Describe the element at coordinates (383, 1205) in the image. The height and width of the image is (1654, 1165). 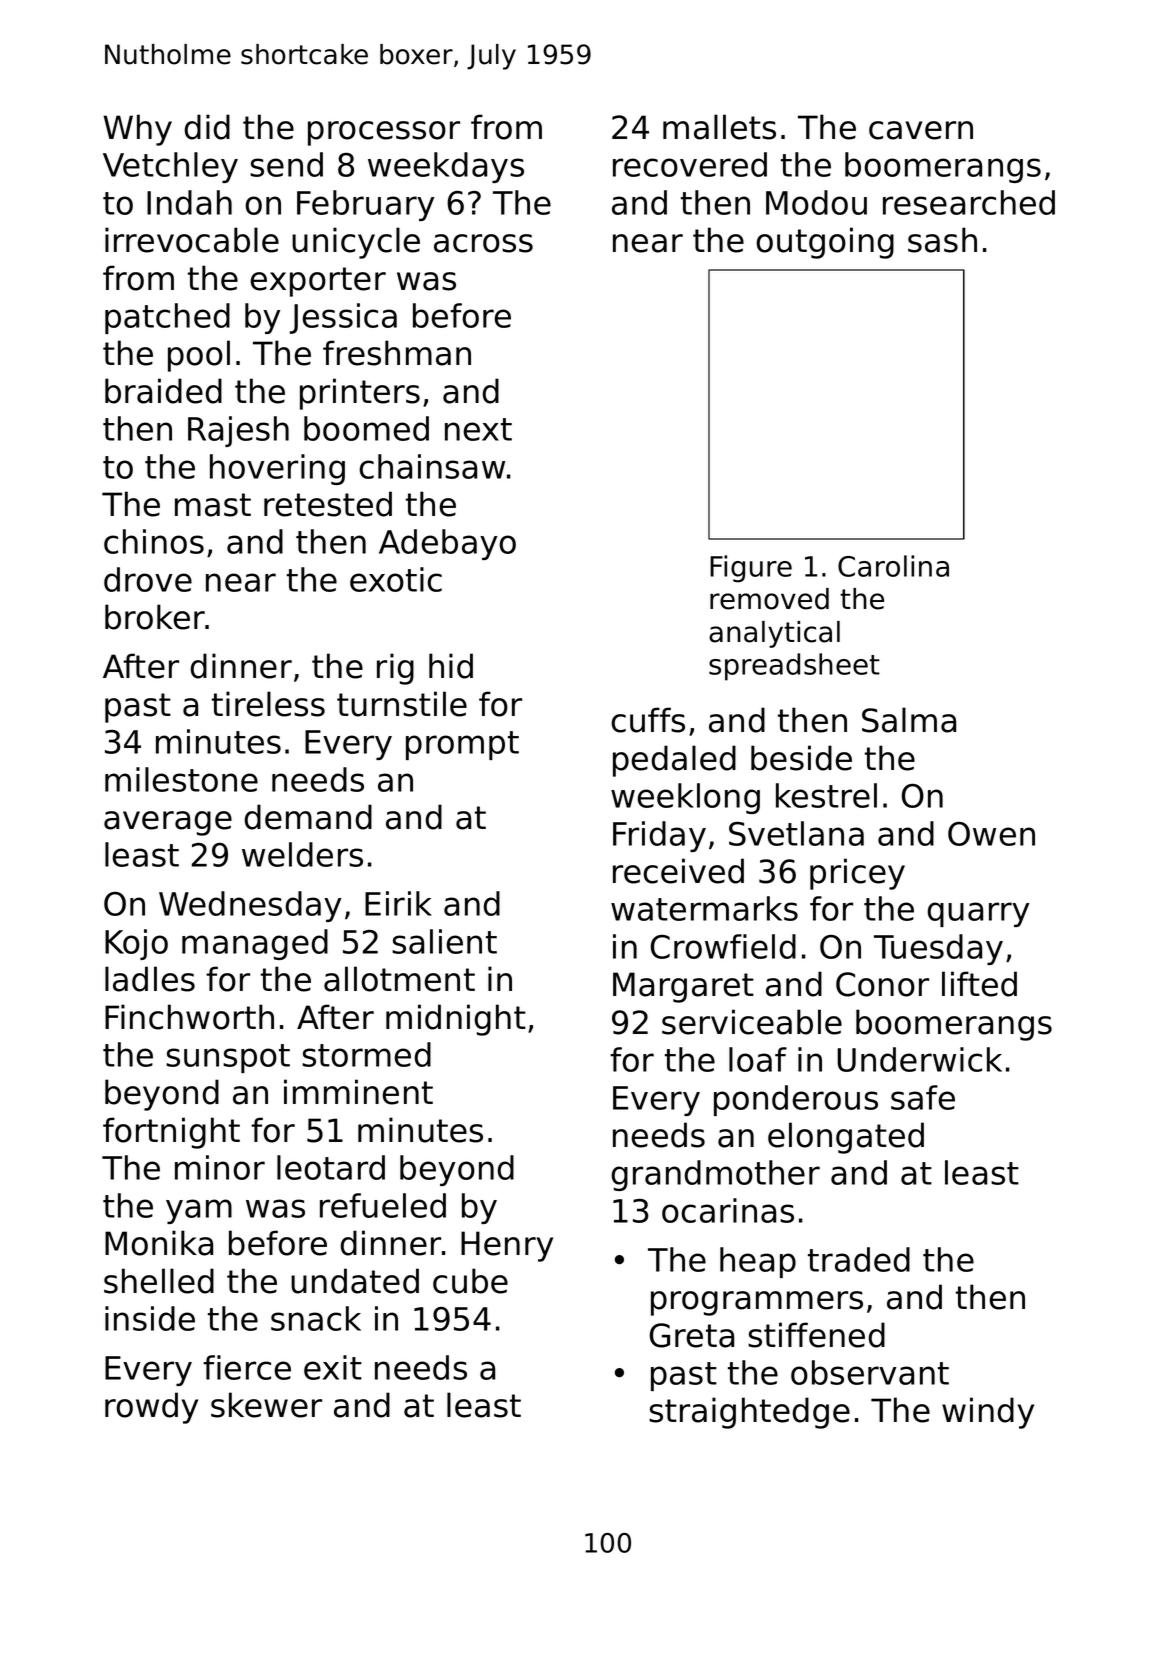
I see `refueled` at that location.
